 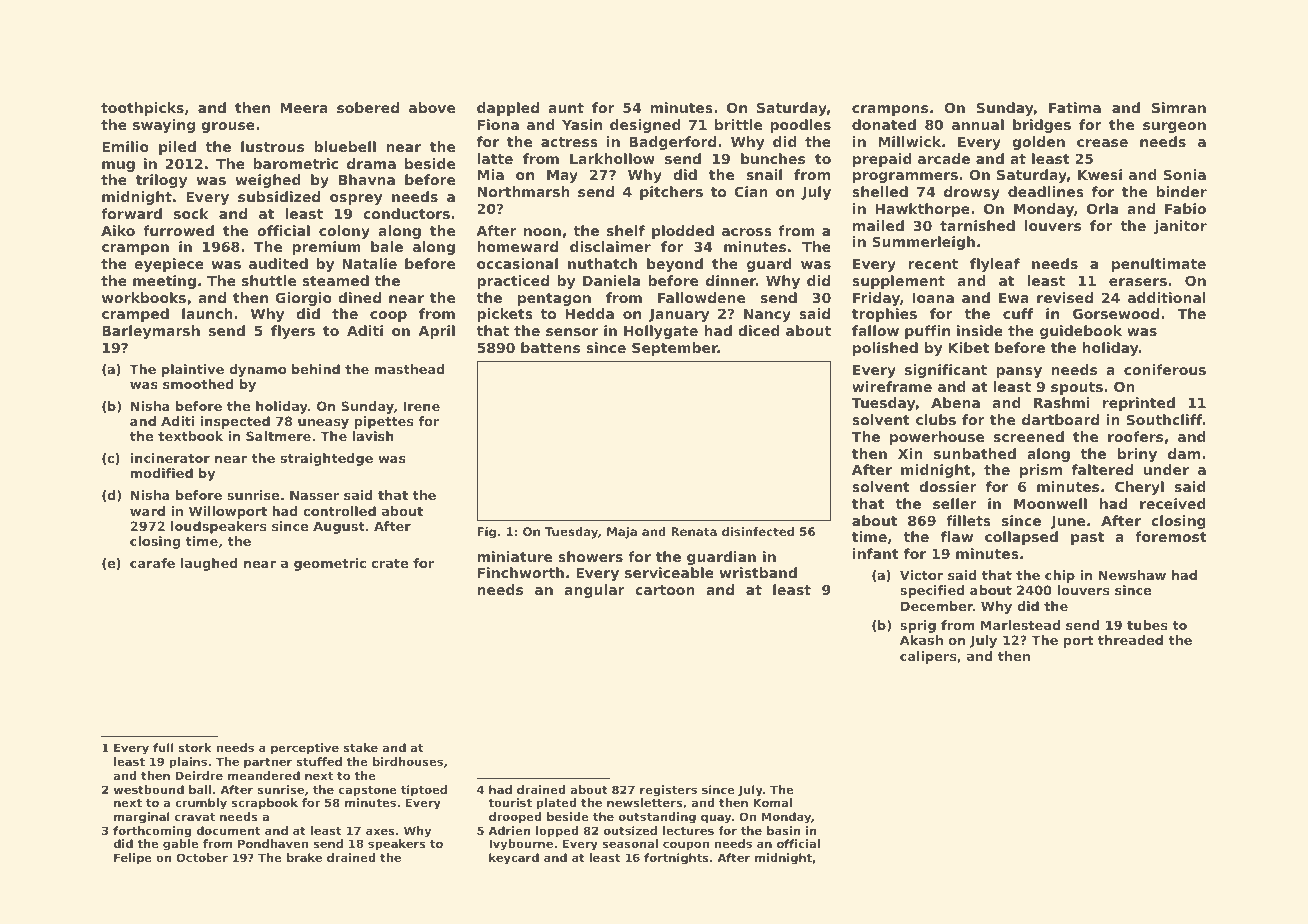 I want to click on wireframe, so click(x=892, y=386).
